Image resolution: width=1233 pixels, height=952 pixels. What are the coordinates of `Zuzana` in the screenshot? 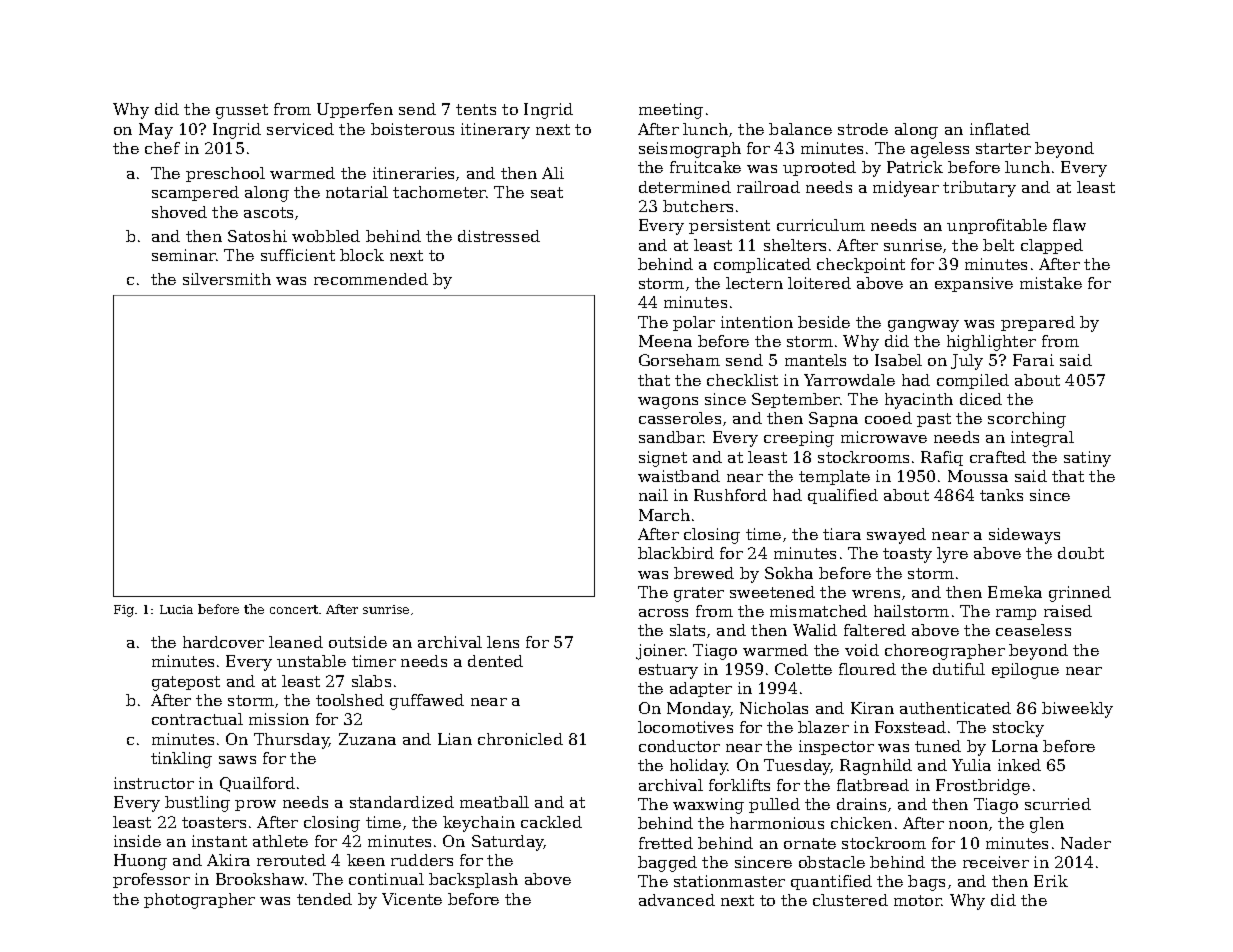 It's located at (367, 739).
